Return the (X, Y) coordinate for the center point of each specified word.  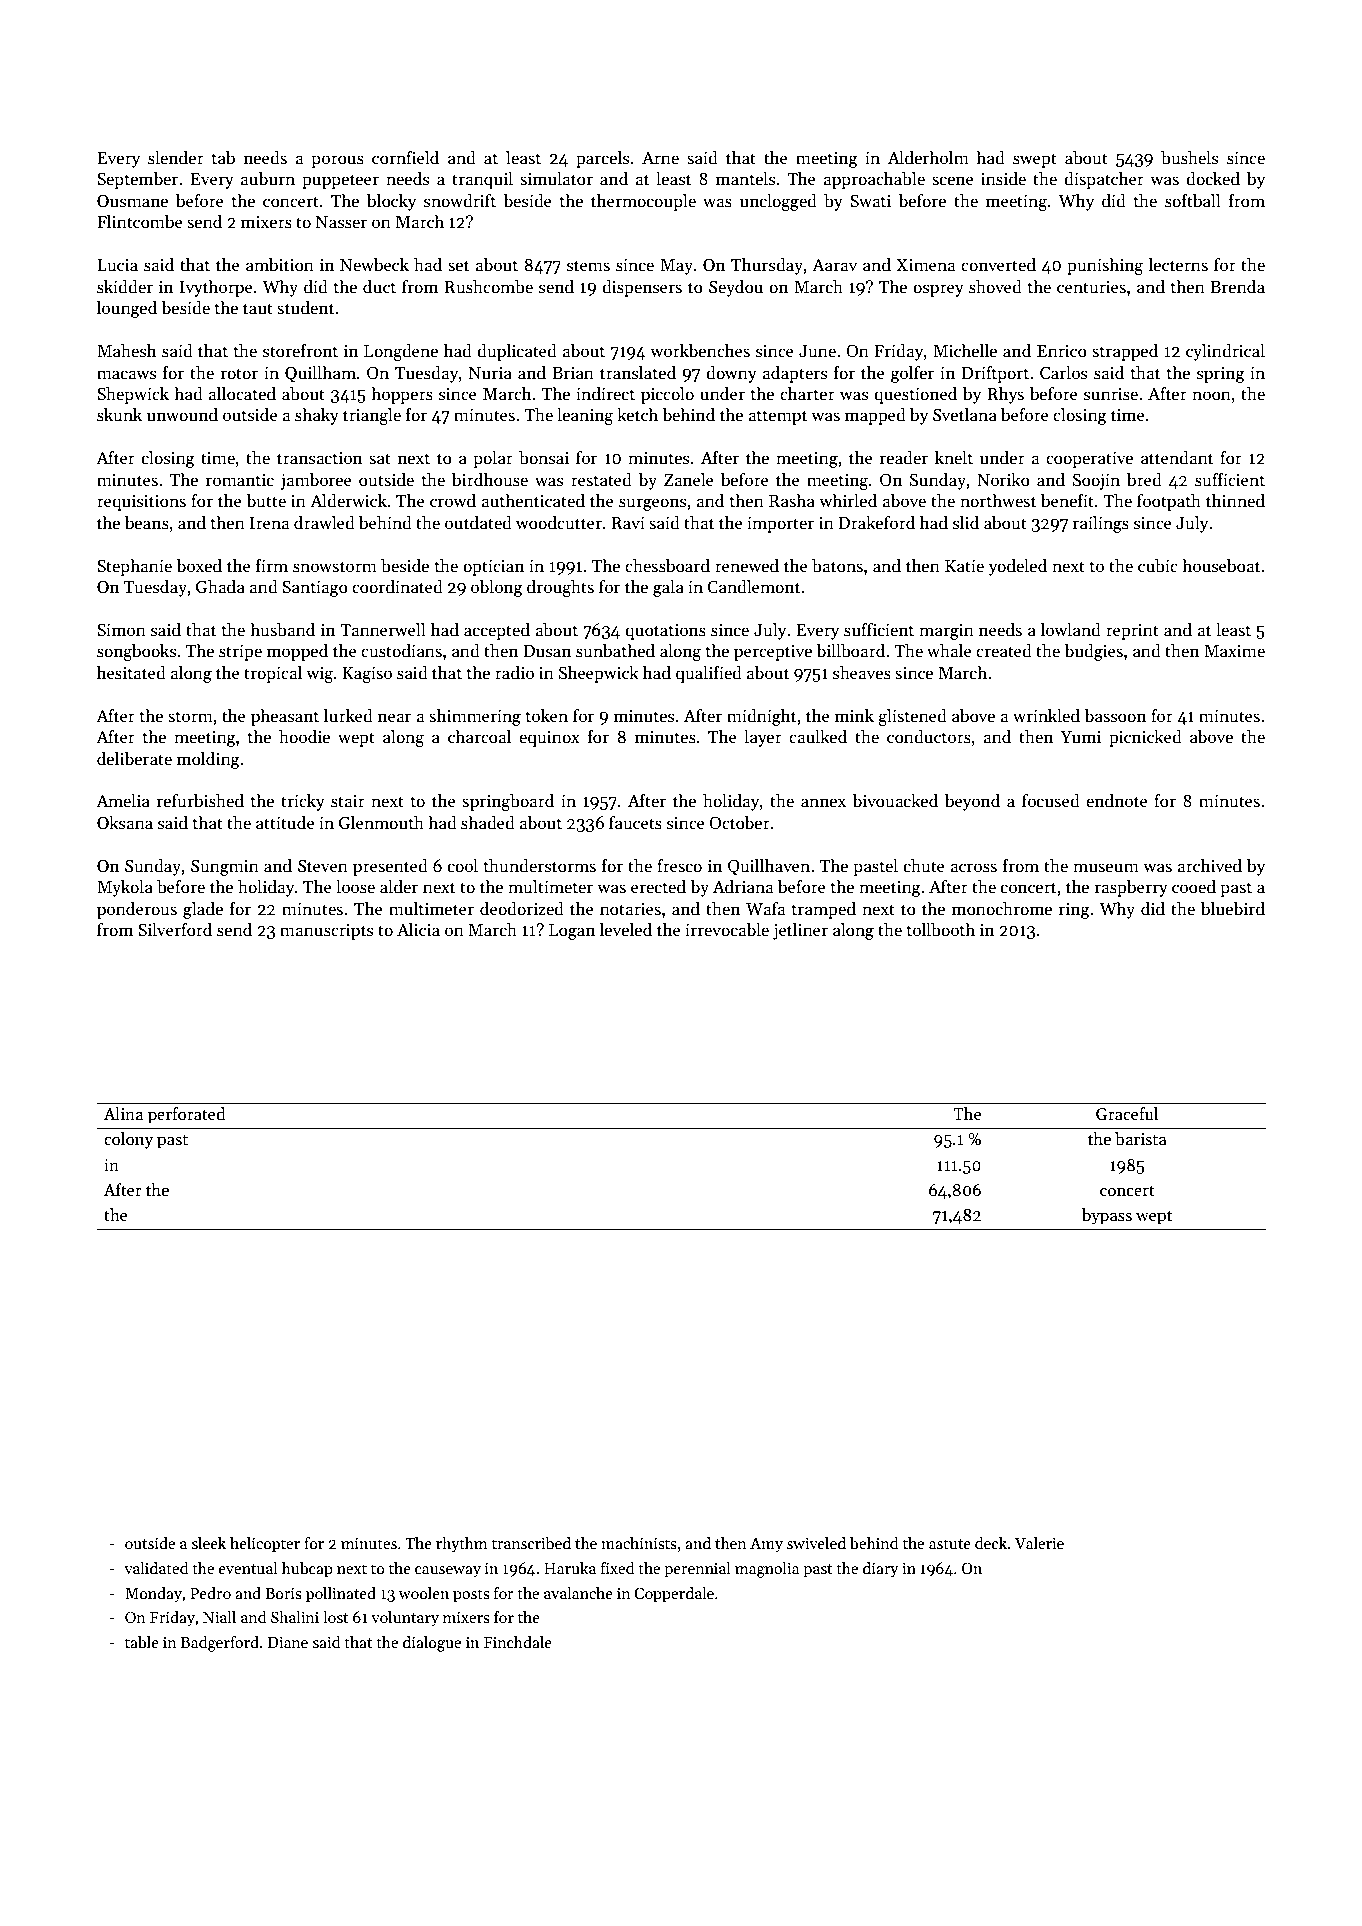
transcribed (531, 1543)
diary (880, 1570)
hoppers (402, 395)
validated (156, 1568)
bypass (1107, 1216)
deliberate (134, 759)
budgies (1093, 652)
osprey (938, 290)
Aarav (834, 265)
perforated (186, 1115)
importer (780, 525)
